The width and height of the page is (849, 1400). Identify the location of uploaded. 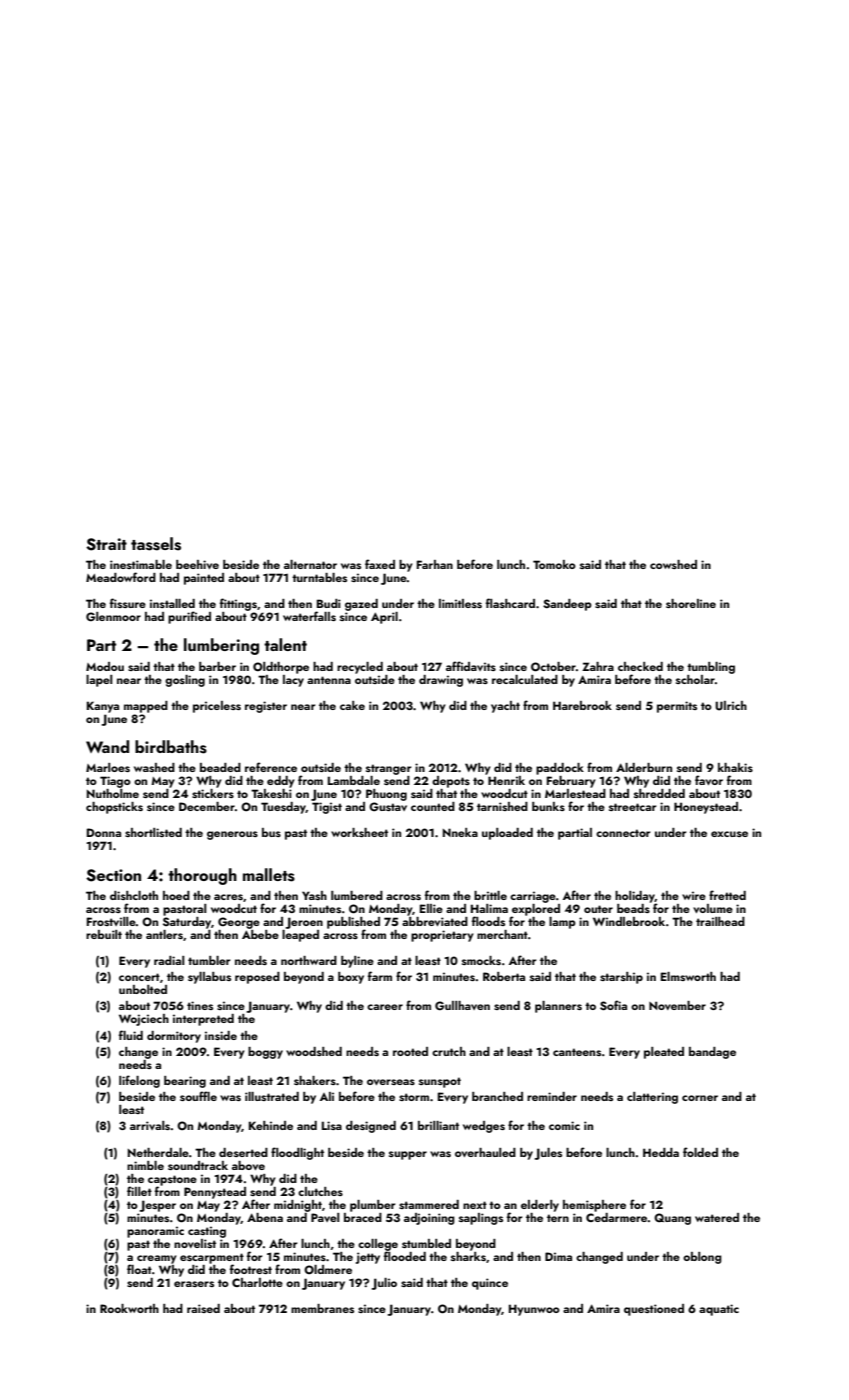
(507, 834).
